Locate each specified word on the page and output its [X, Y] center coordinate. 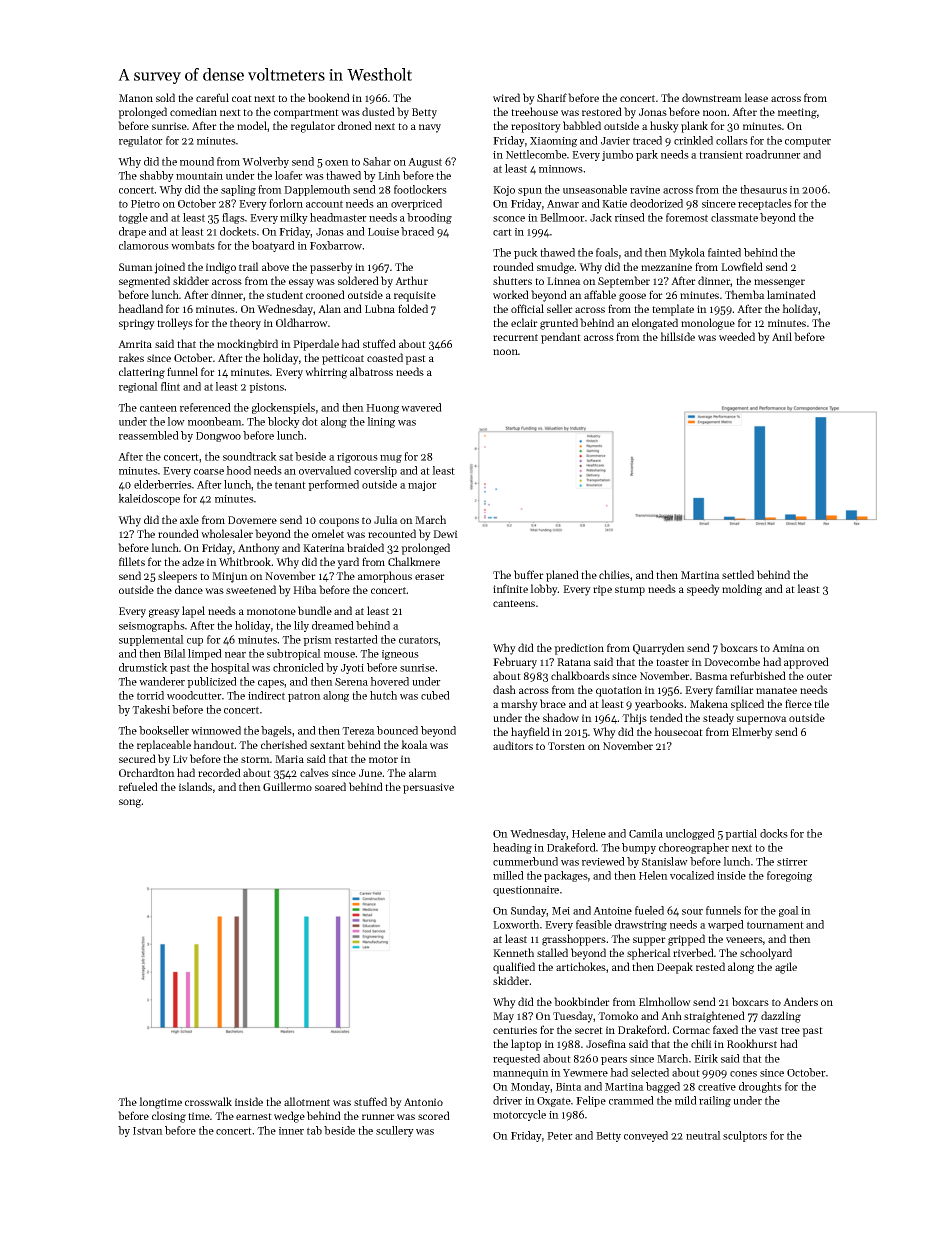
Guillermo [287, 786]
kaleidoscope [149, 499]
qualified [514, 968]
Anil [782, 336]
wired [506, 97]
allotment [307, 1101]
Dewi [445, 534]
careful [212, 97]
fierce [798, 703]
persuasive [428, 788]
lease [756, 97]
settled [738, 574]
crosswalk [208, 1101]
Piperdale [316, 345]
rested [710, 966]
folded [413, 308]
